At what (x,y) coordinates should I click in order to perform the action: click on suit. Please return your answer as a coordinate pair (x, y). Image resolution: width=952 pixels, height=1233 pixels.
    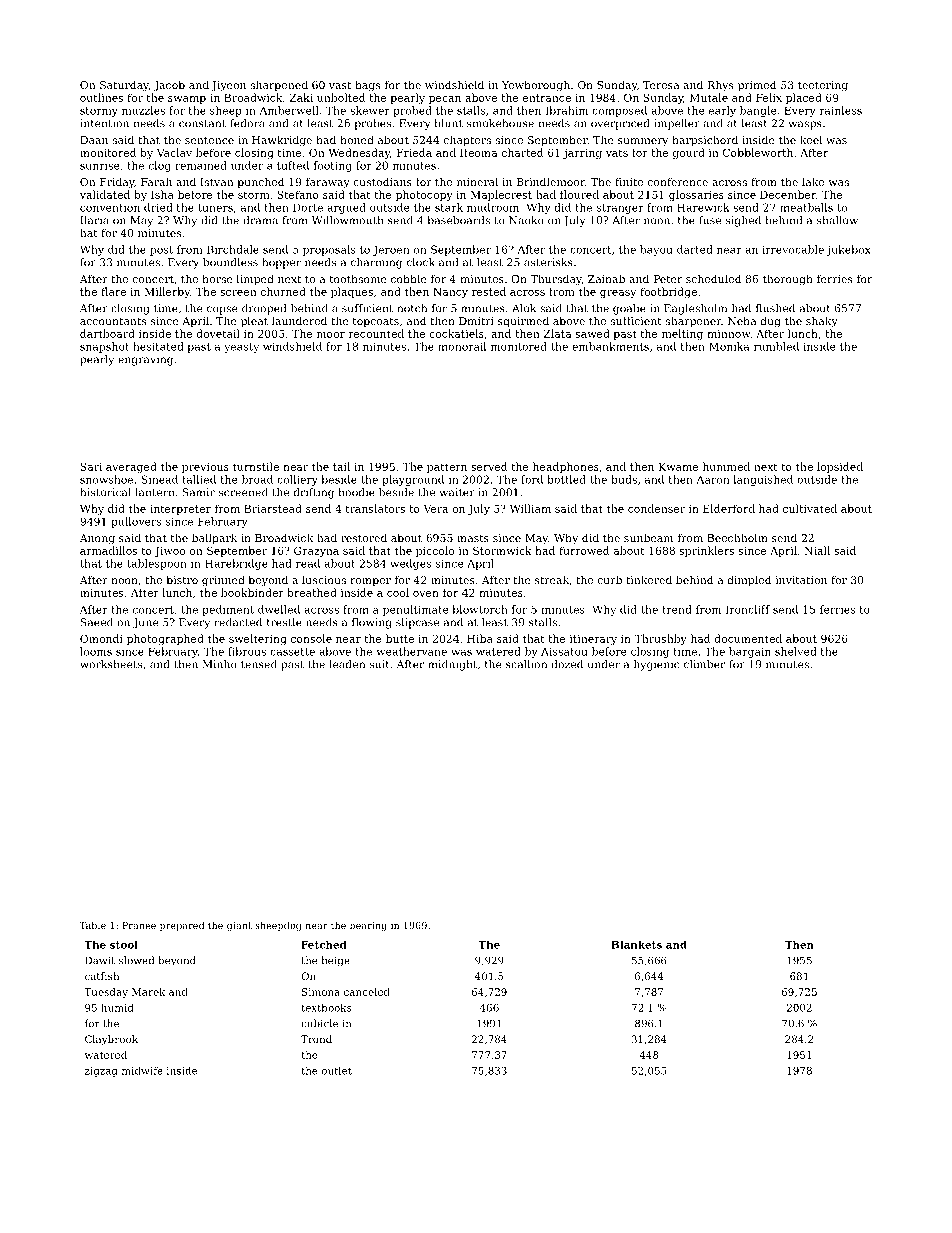
    Looking at the image, I should click on (380, 664).
